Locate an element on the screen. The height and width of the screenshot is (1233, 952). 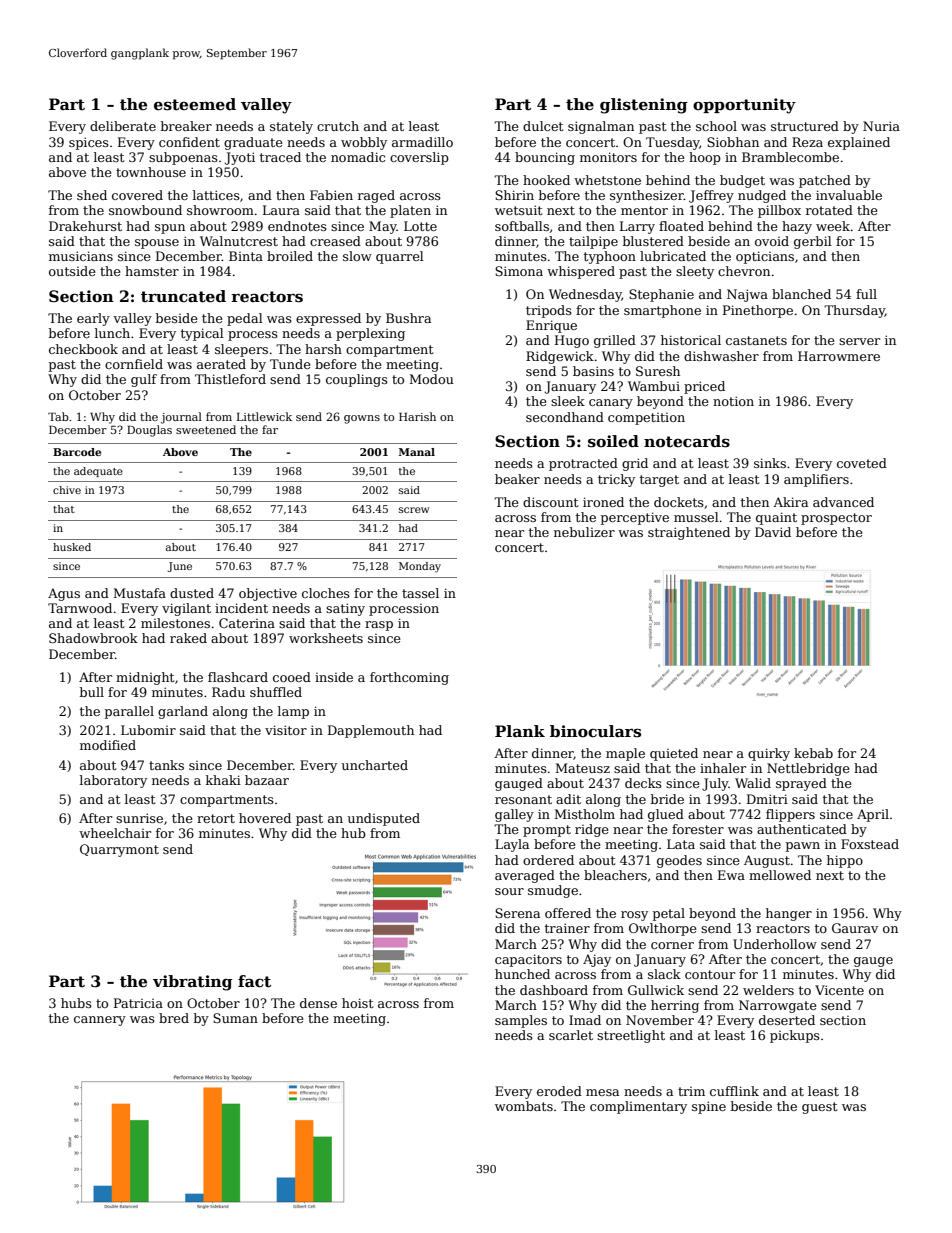
straightened is located at coordinates (689, 533).
